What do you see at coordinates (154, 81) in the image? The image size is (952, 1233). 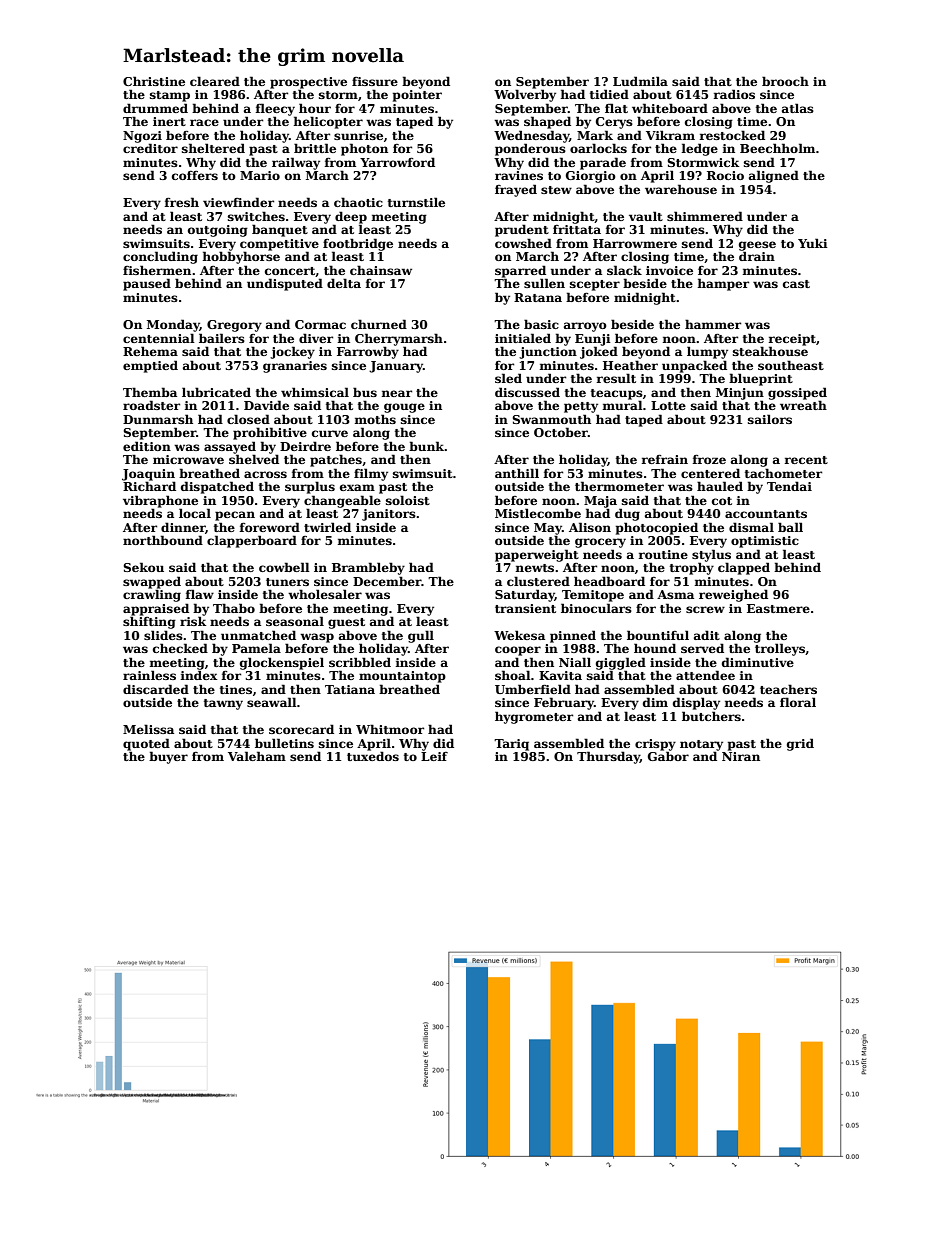 I see `Christine` at bounding box center [154, 81].
